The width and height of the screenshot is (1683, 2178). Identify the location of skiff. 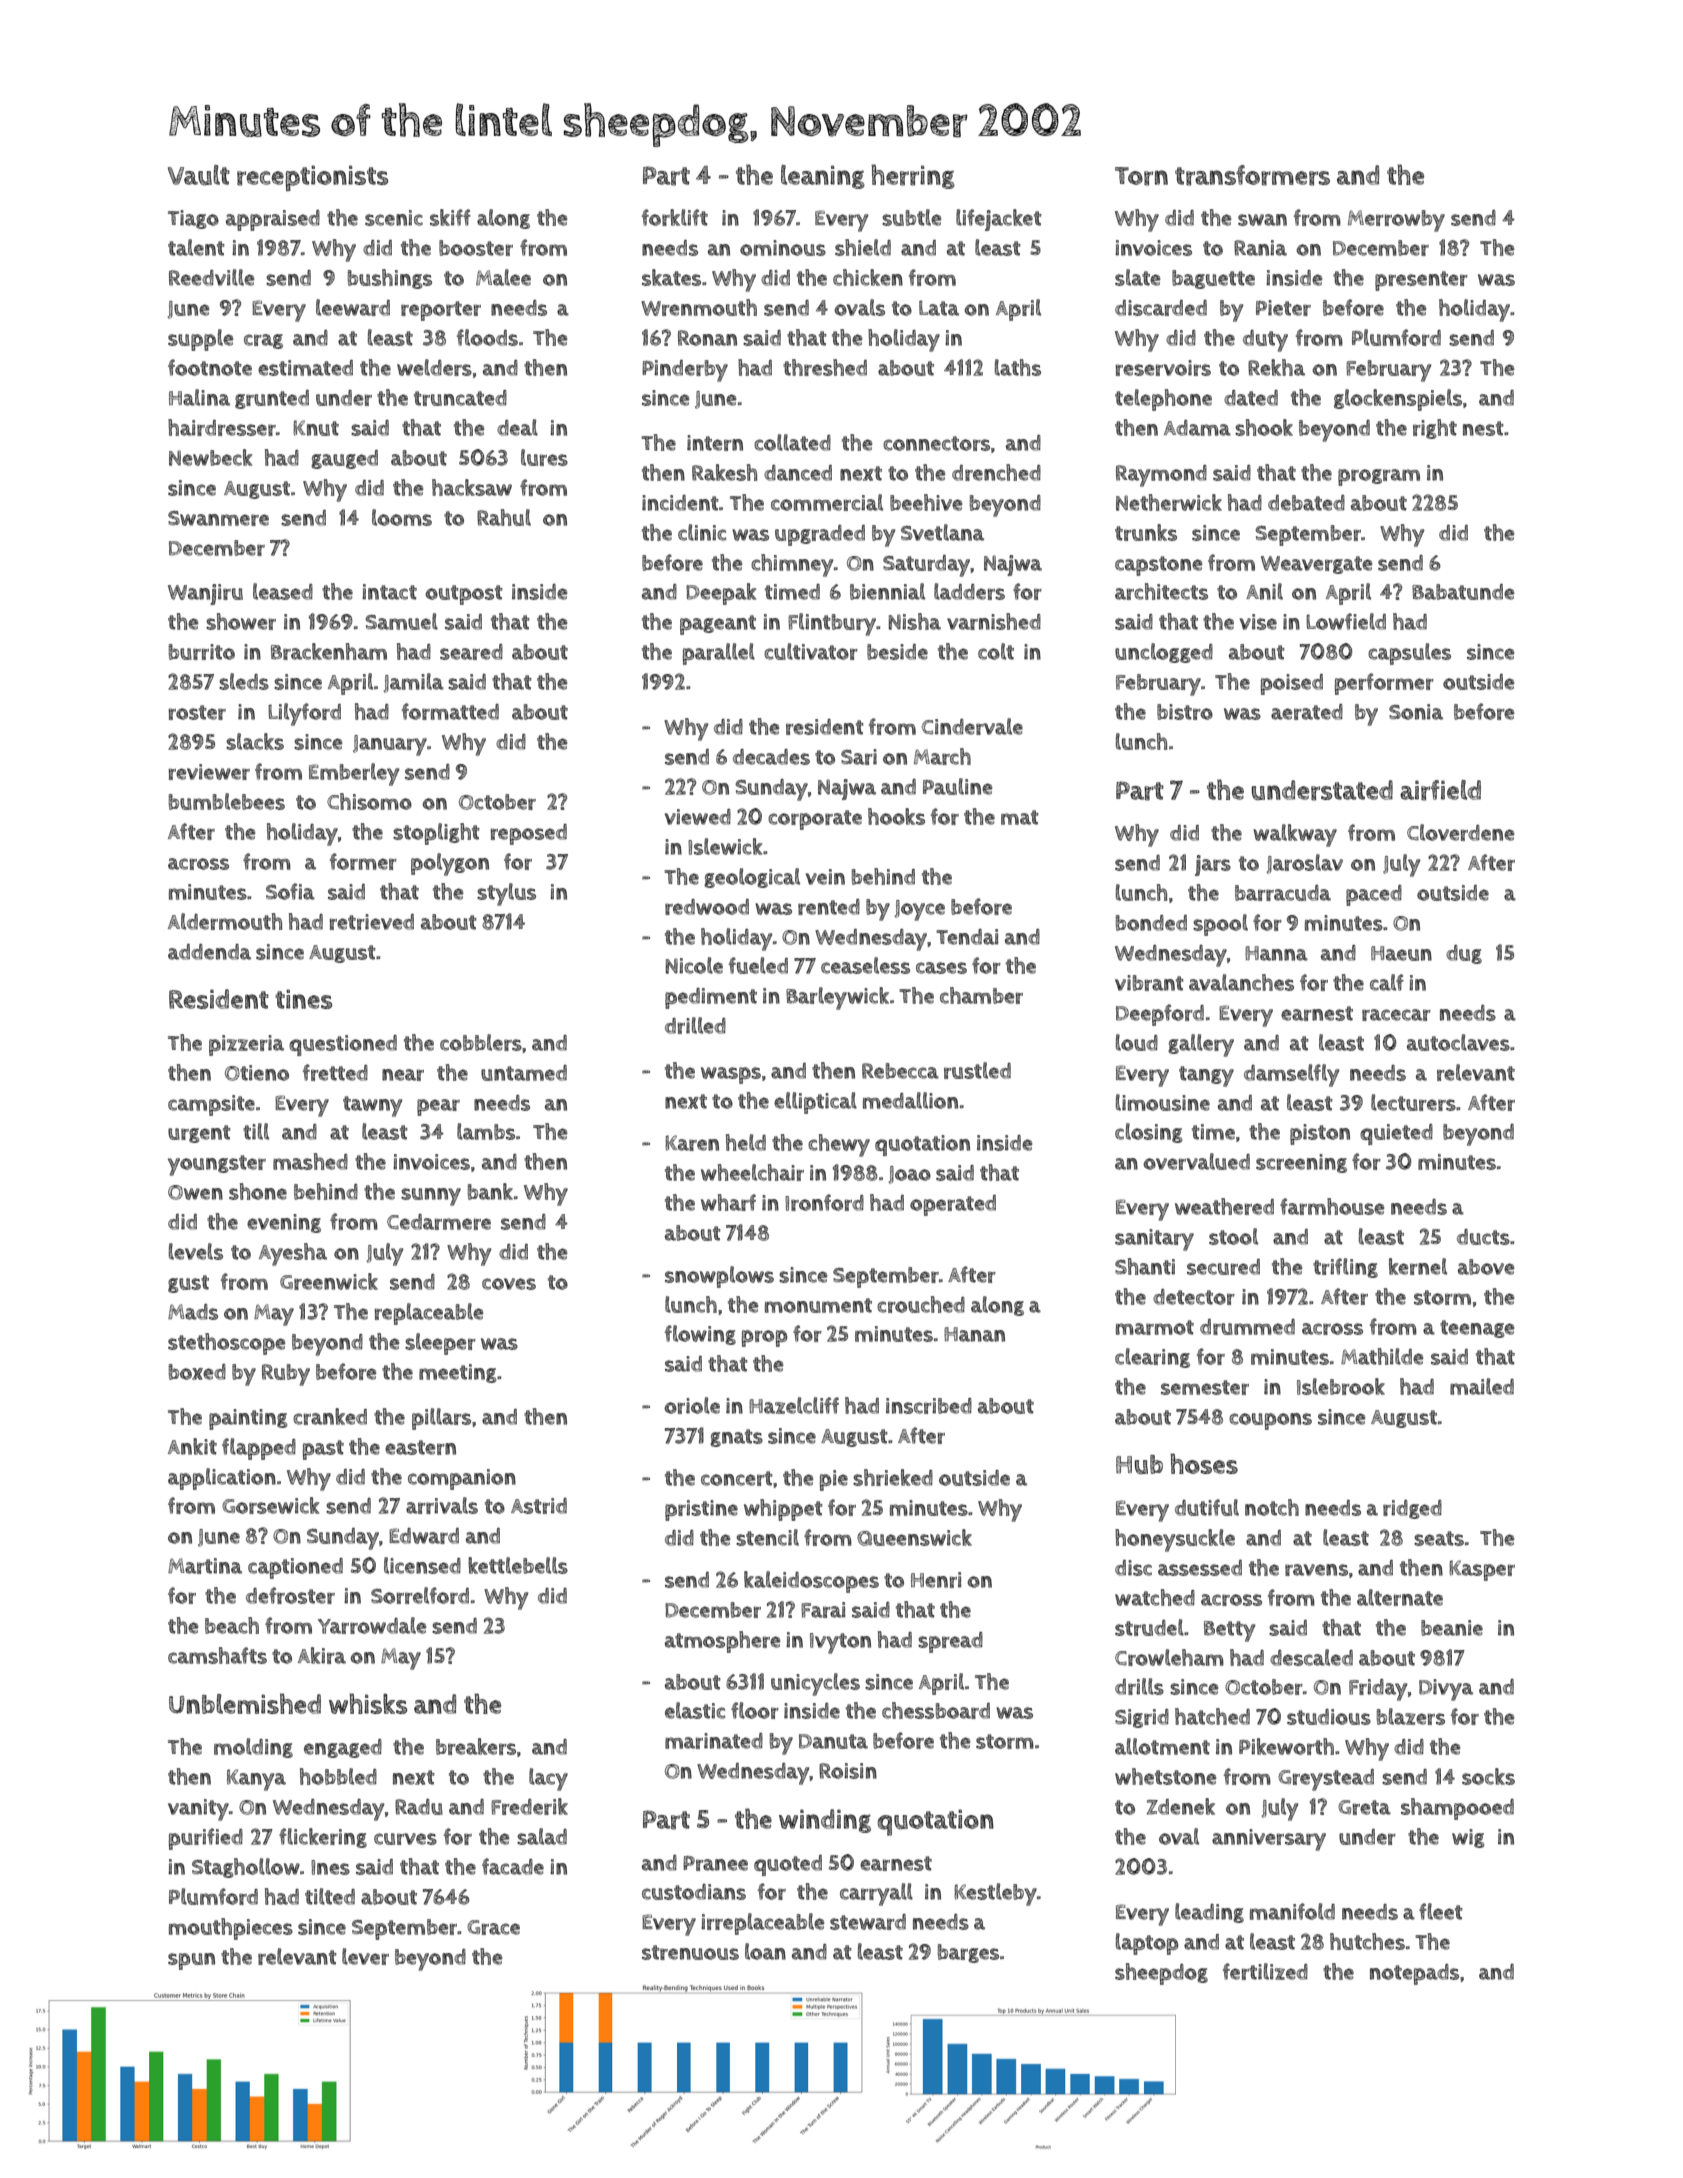
(450, 217).
